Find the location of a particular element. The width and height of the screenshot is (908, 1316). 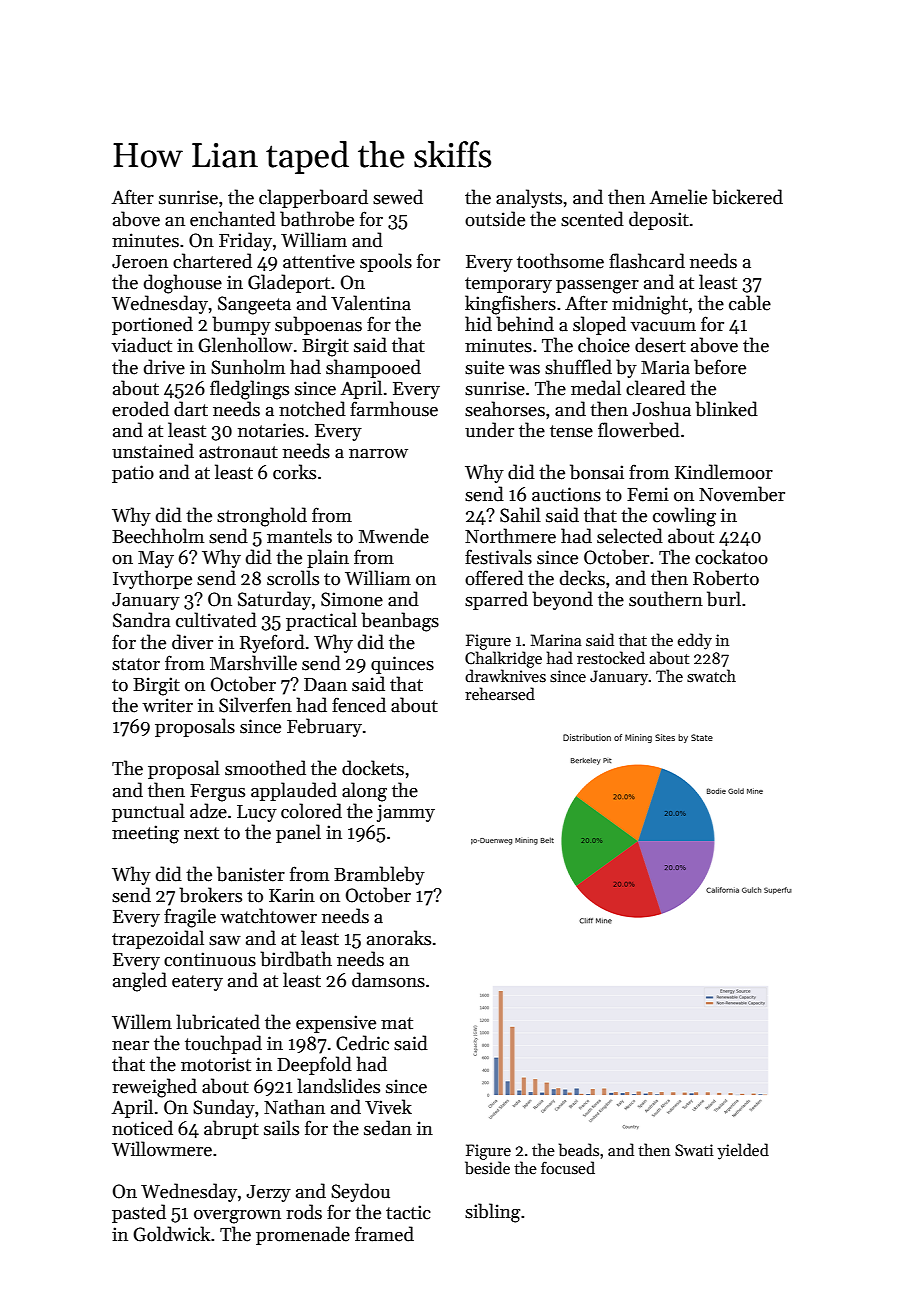

viaduct is located at coordinates (142, 345).
